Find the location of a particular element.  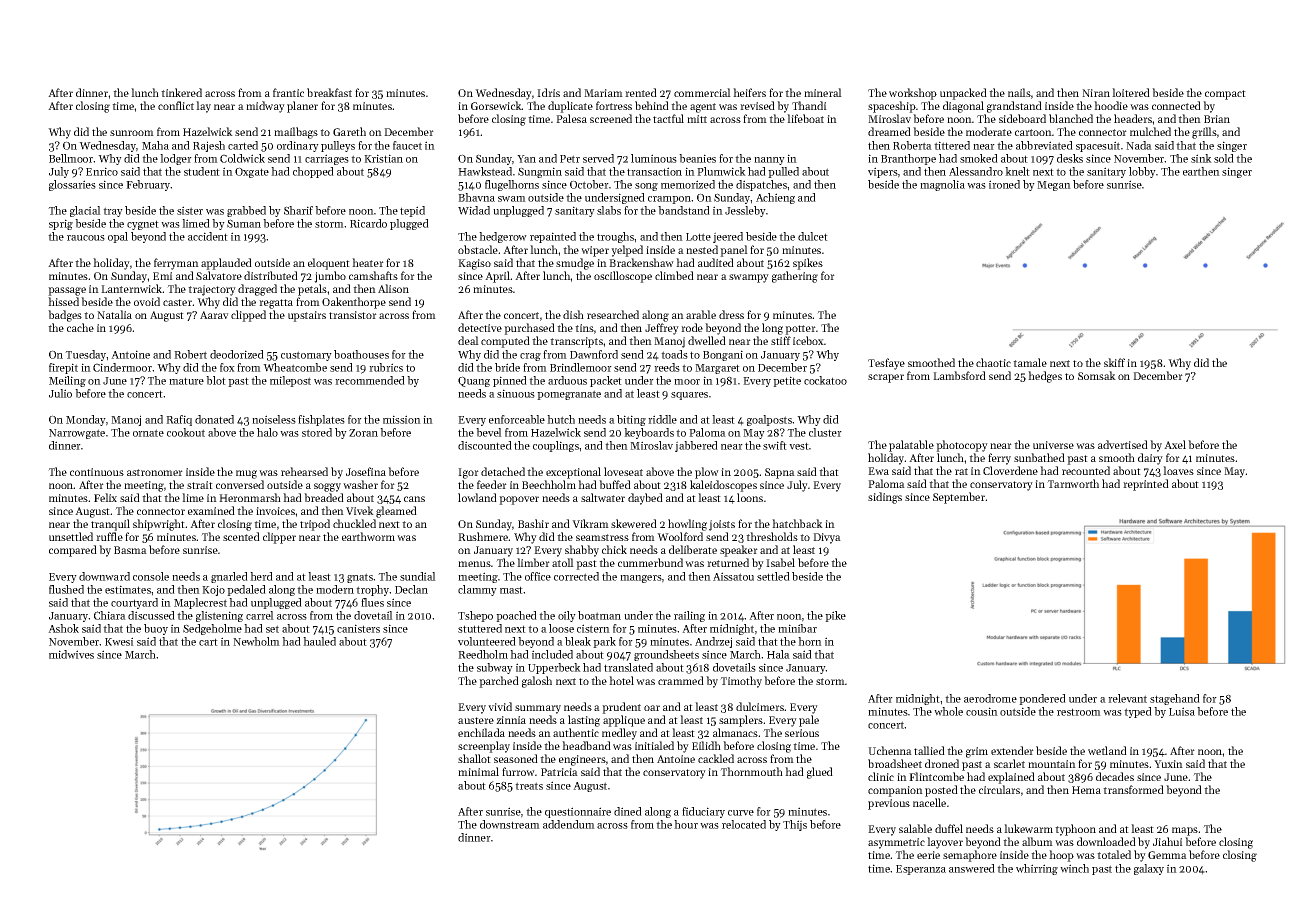

Isabel is located at coordinates (780, 562).
